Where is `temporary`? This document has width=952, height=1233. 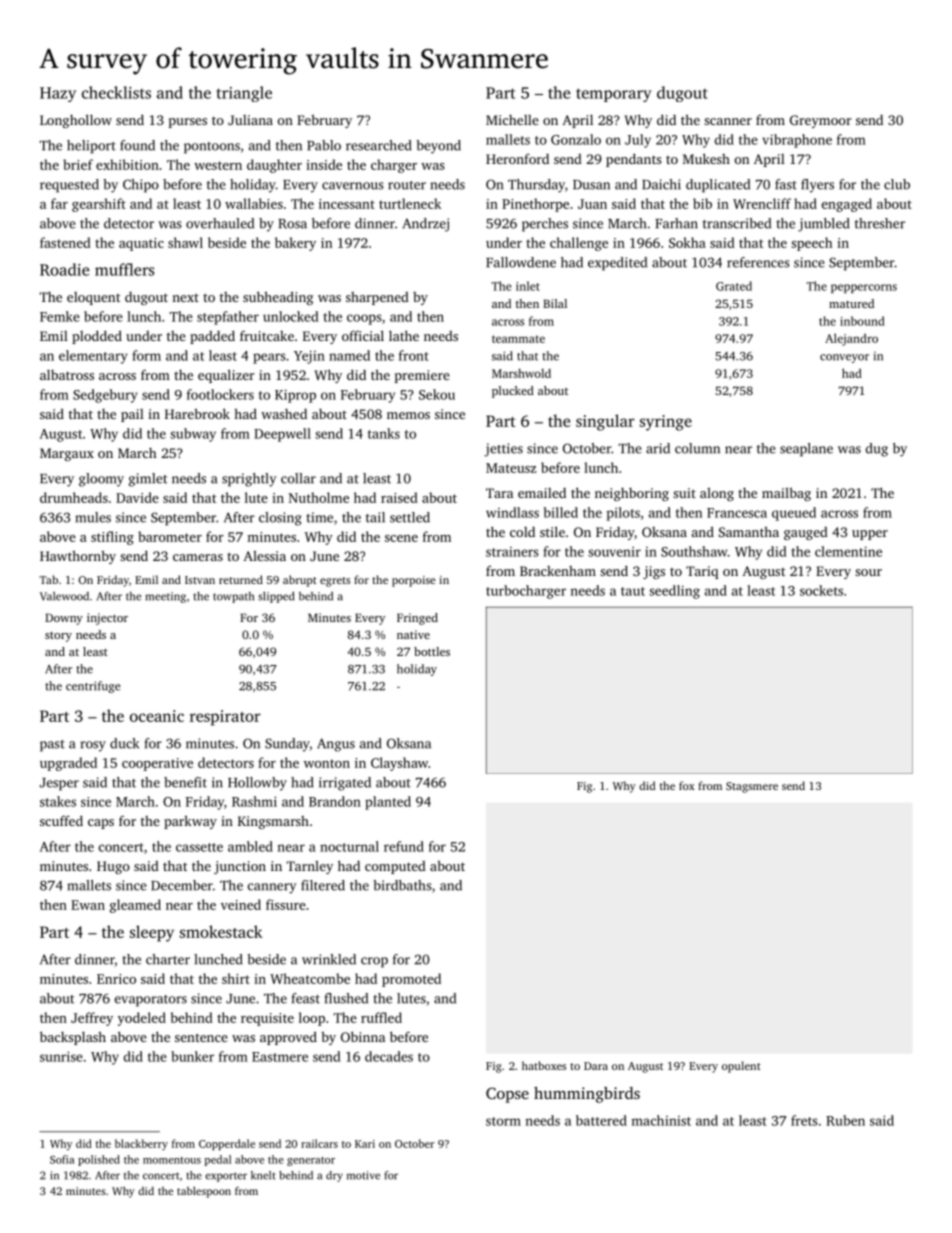 temporary is located at coordinates (614, 95).
